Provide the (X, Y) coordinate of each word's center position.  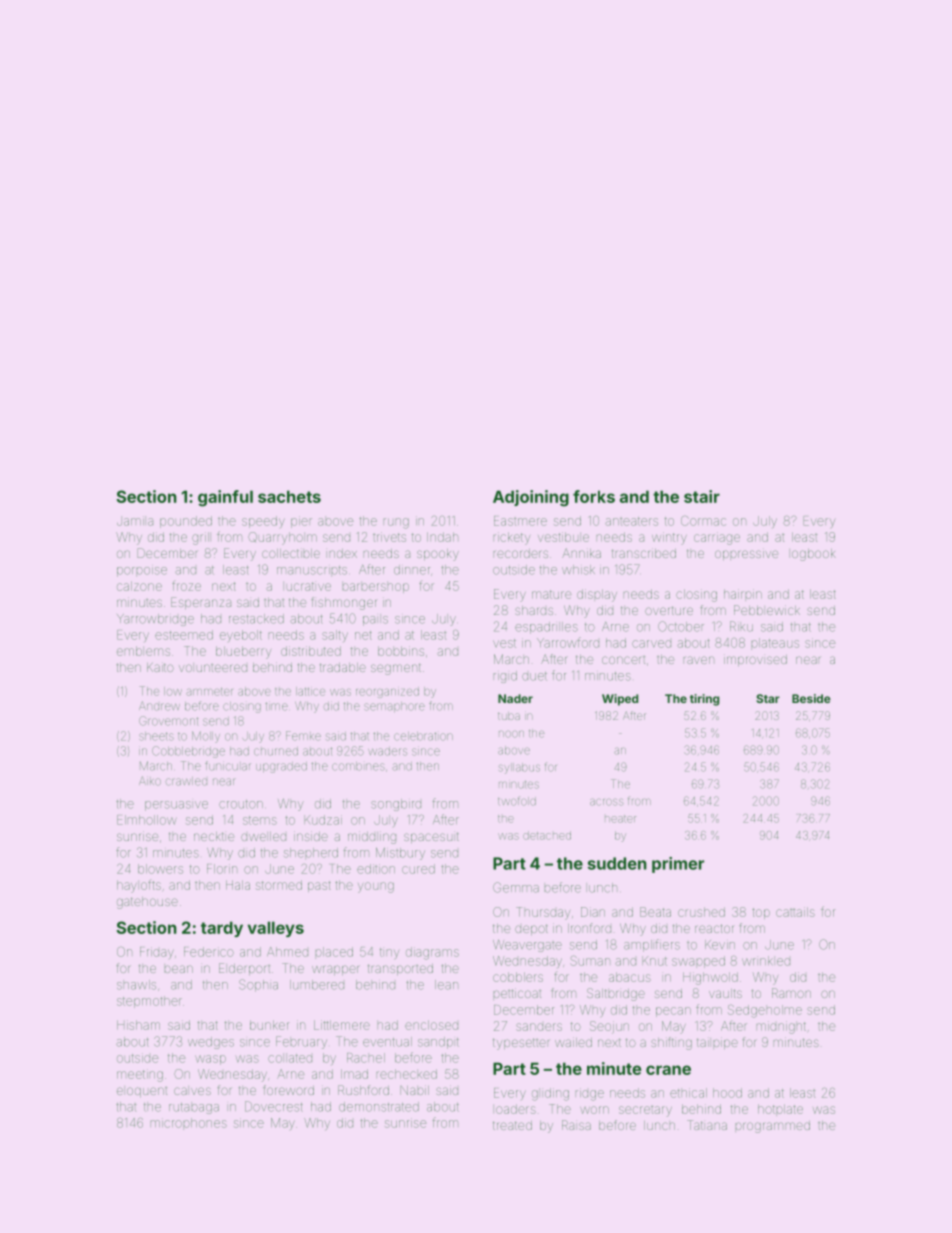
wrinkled (766, 961)
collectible (291, 553)
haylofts (139, 886)
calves (192, 1091)
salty (335, 636)
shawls (136, 985)
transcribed (644, 553)
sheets (156, 736)
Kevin (720, 945)
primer (678, 865)
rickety (512, 538)
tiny (389, 953)
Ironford (589, 928)
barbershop (376, 588)
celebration (423, 736)
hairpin (743, 594)
